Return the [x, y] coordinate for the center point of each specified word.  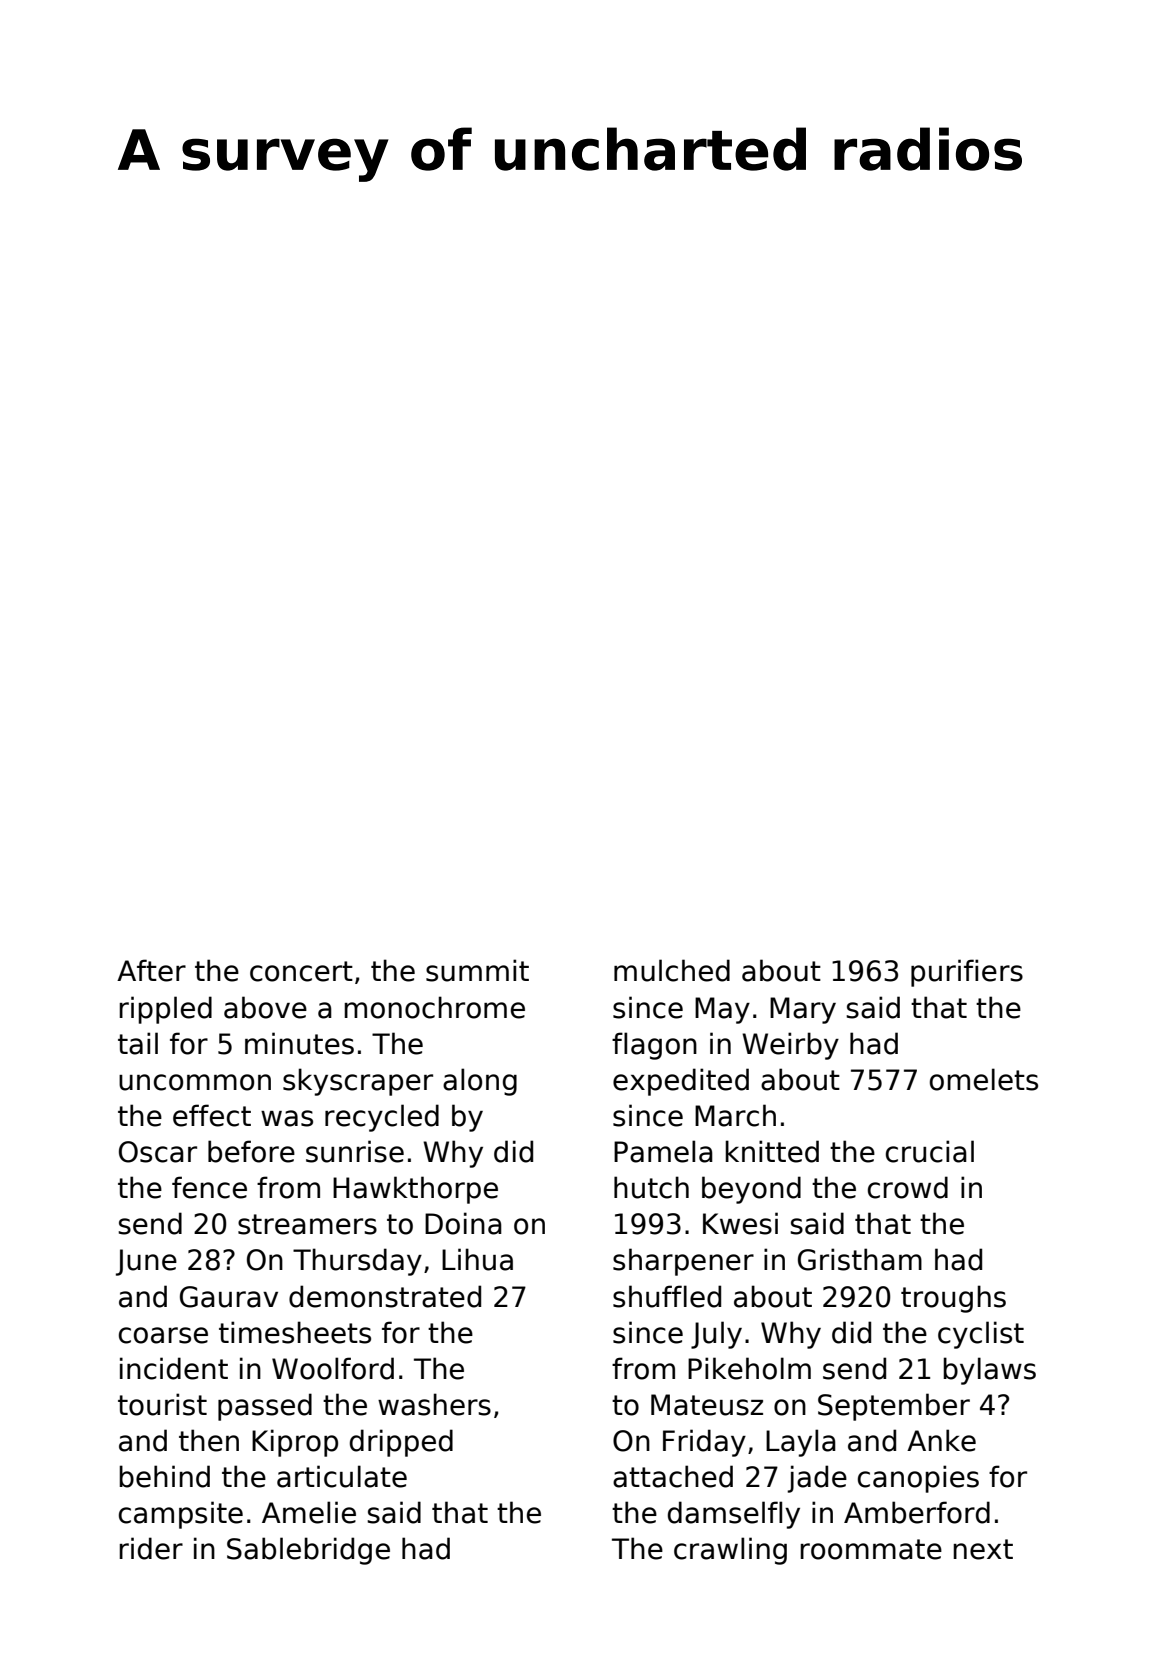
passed [265, 1407]
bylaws [989, 1371]
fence [209, 1187]
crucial [930, 1151]
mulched [672, 970]
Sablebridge [308, 1551]
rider [151, 1548]
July [716, 1335]
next [983, 1549]
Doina [463, 1223]
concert [301, 971]
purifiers [967, 973]
